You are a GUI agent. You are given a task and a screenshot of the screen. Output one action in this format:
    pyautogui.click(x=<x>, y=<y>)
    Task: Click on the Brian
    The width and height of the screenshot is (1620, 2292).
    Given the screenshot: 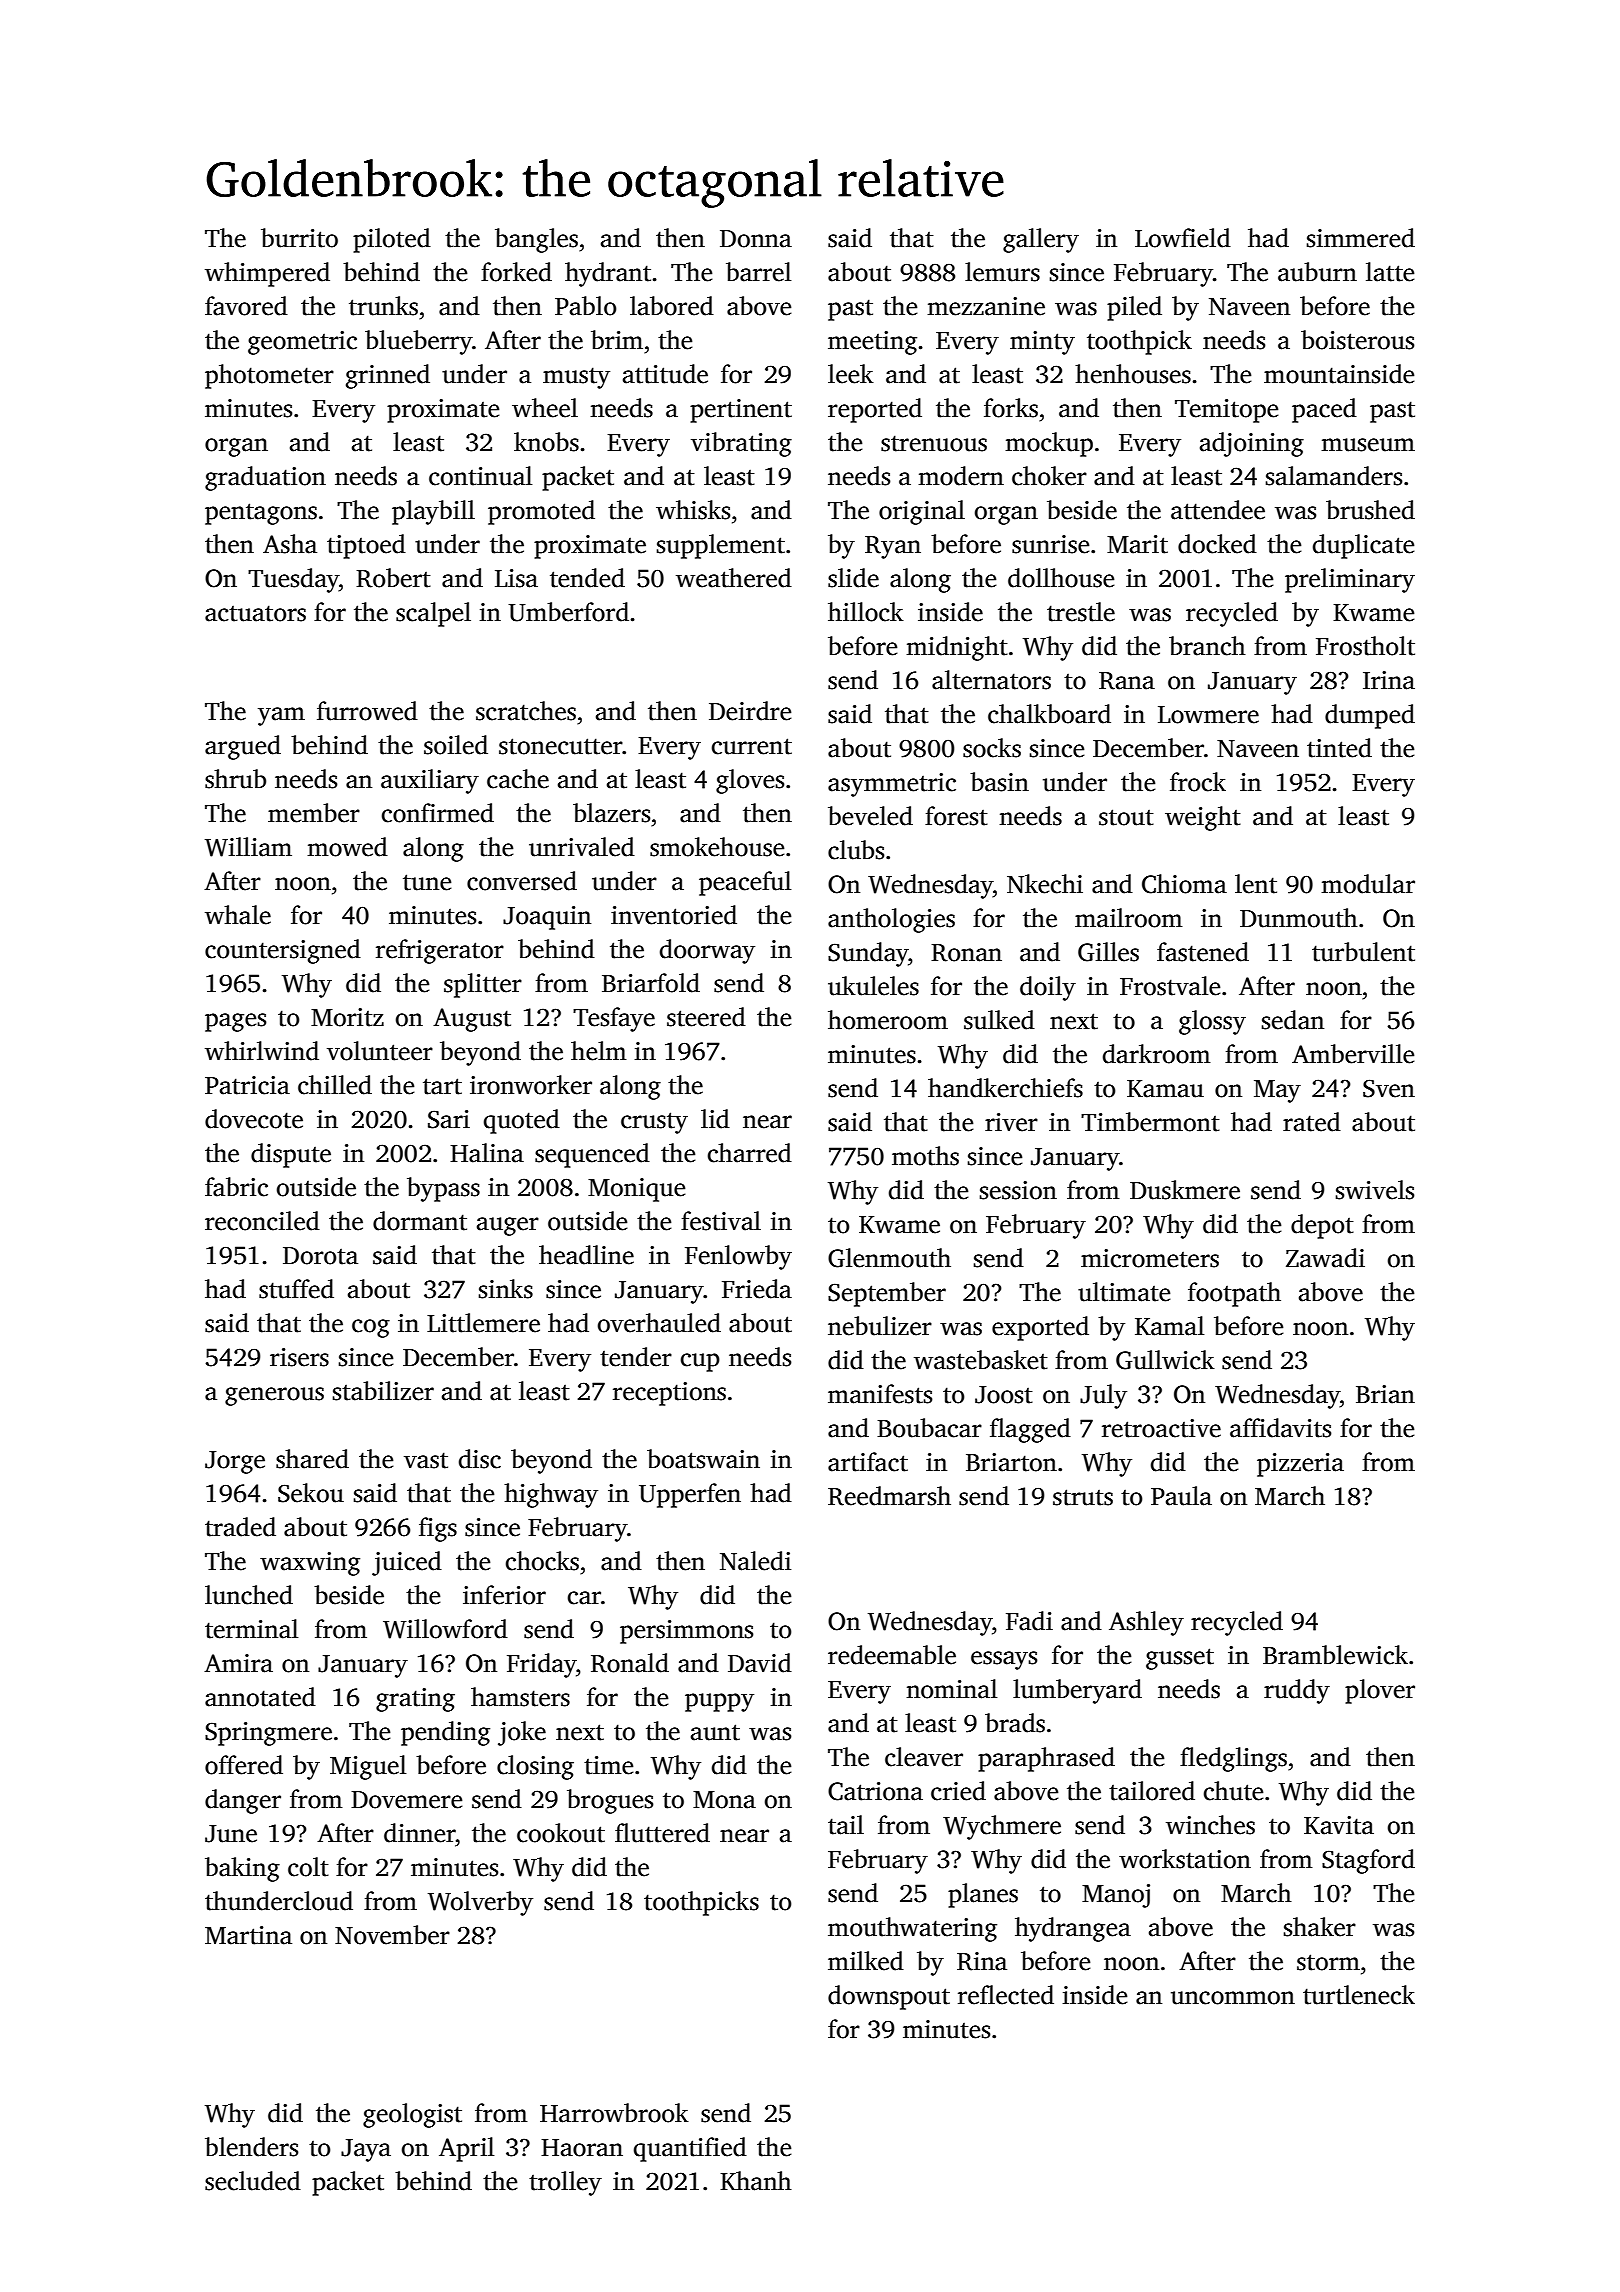 What is the action you would take?
    pyautogui.click(x=1385, y=1394)
